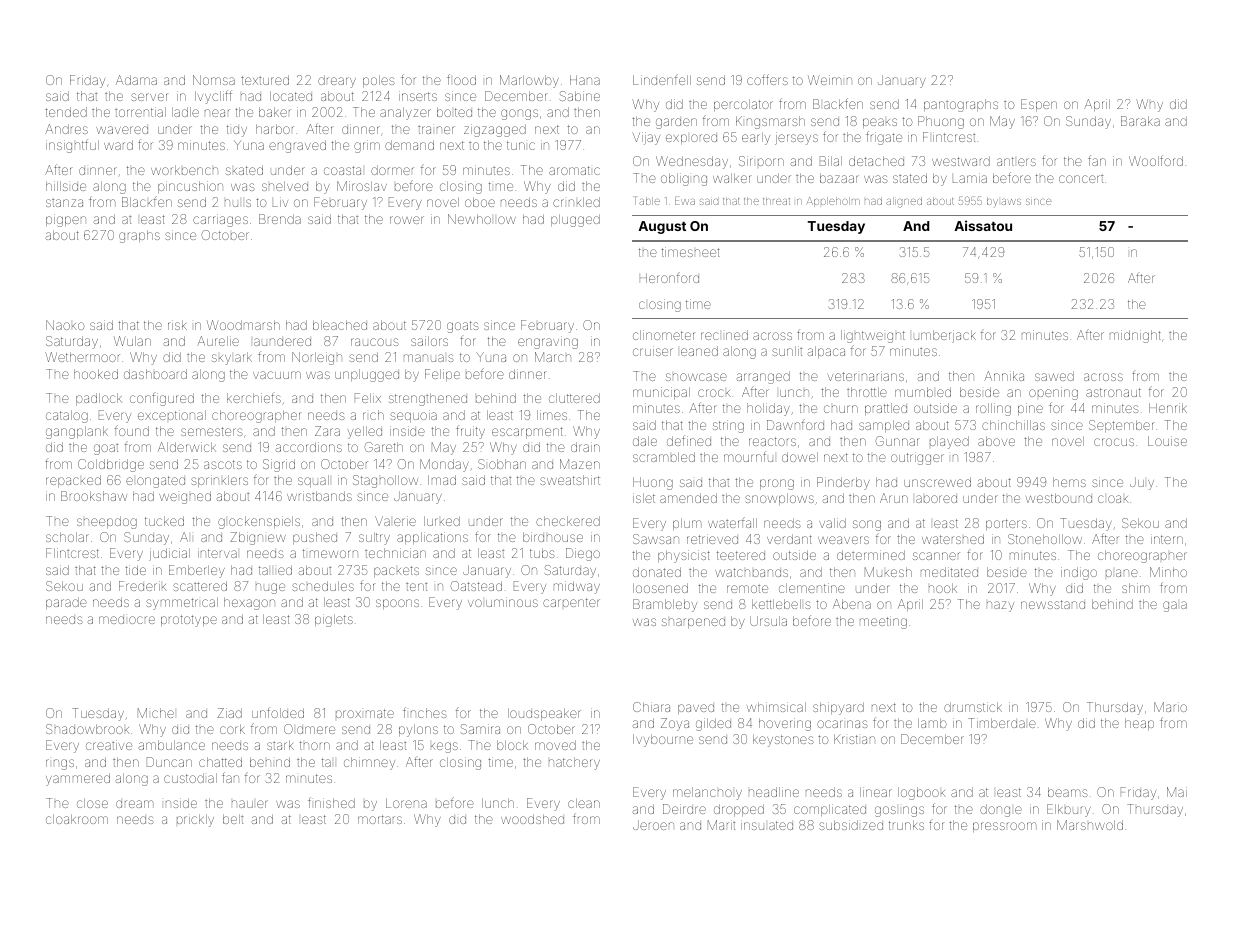 The width and height of the document is (1233, 952). Describe the element at coordinates (663, 335) in the document. I see `clinometer` at that location.
